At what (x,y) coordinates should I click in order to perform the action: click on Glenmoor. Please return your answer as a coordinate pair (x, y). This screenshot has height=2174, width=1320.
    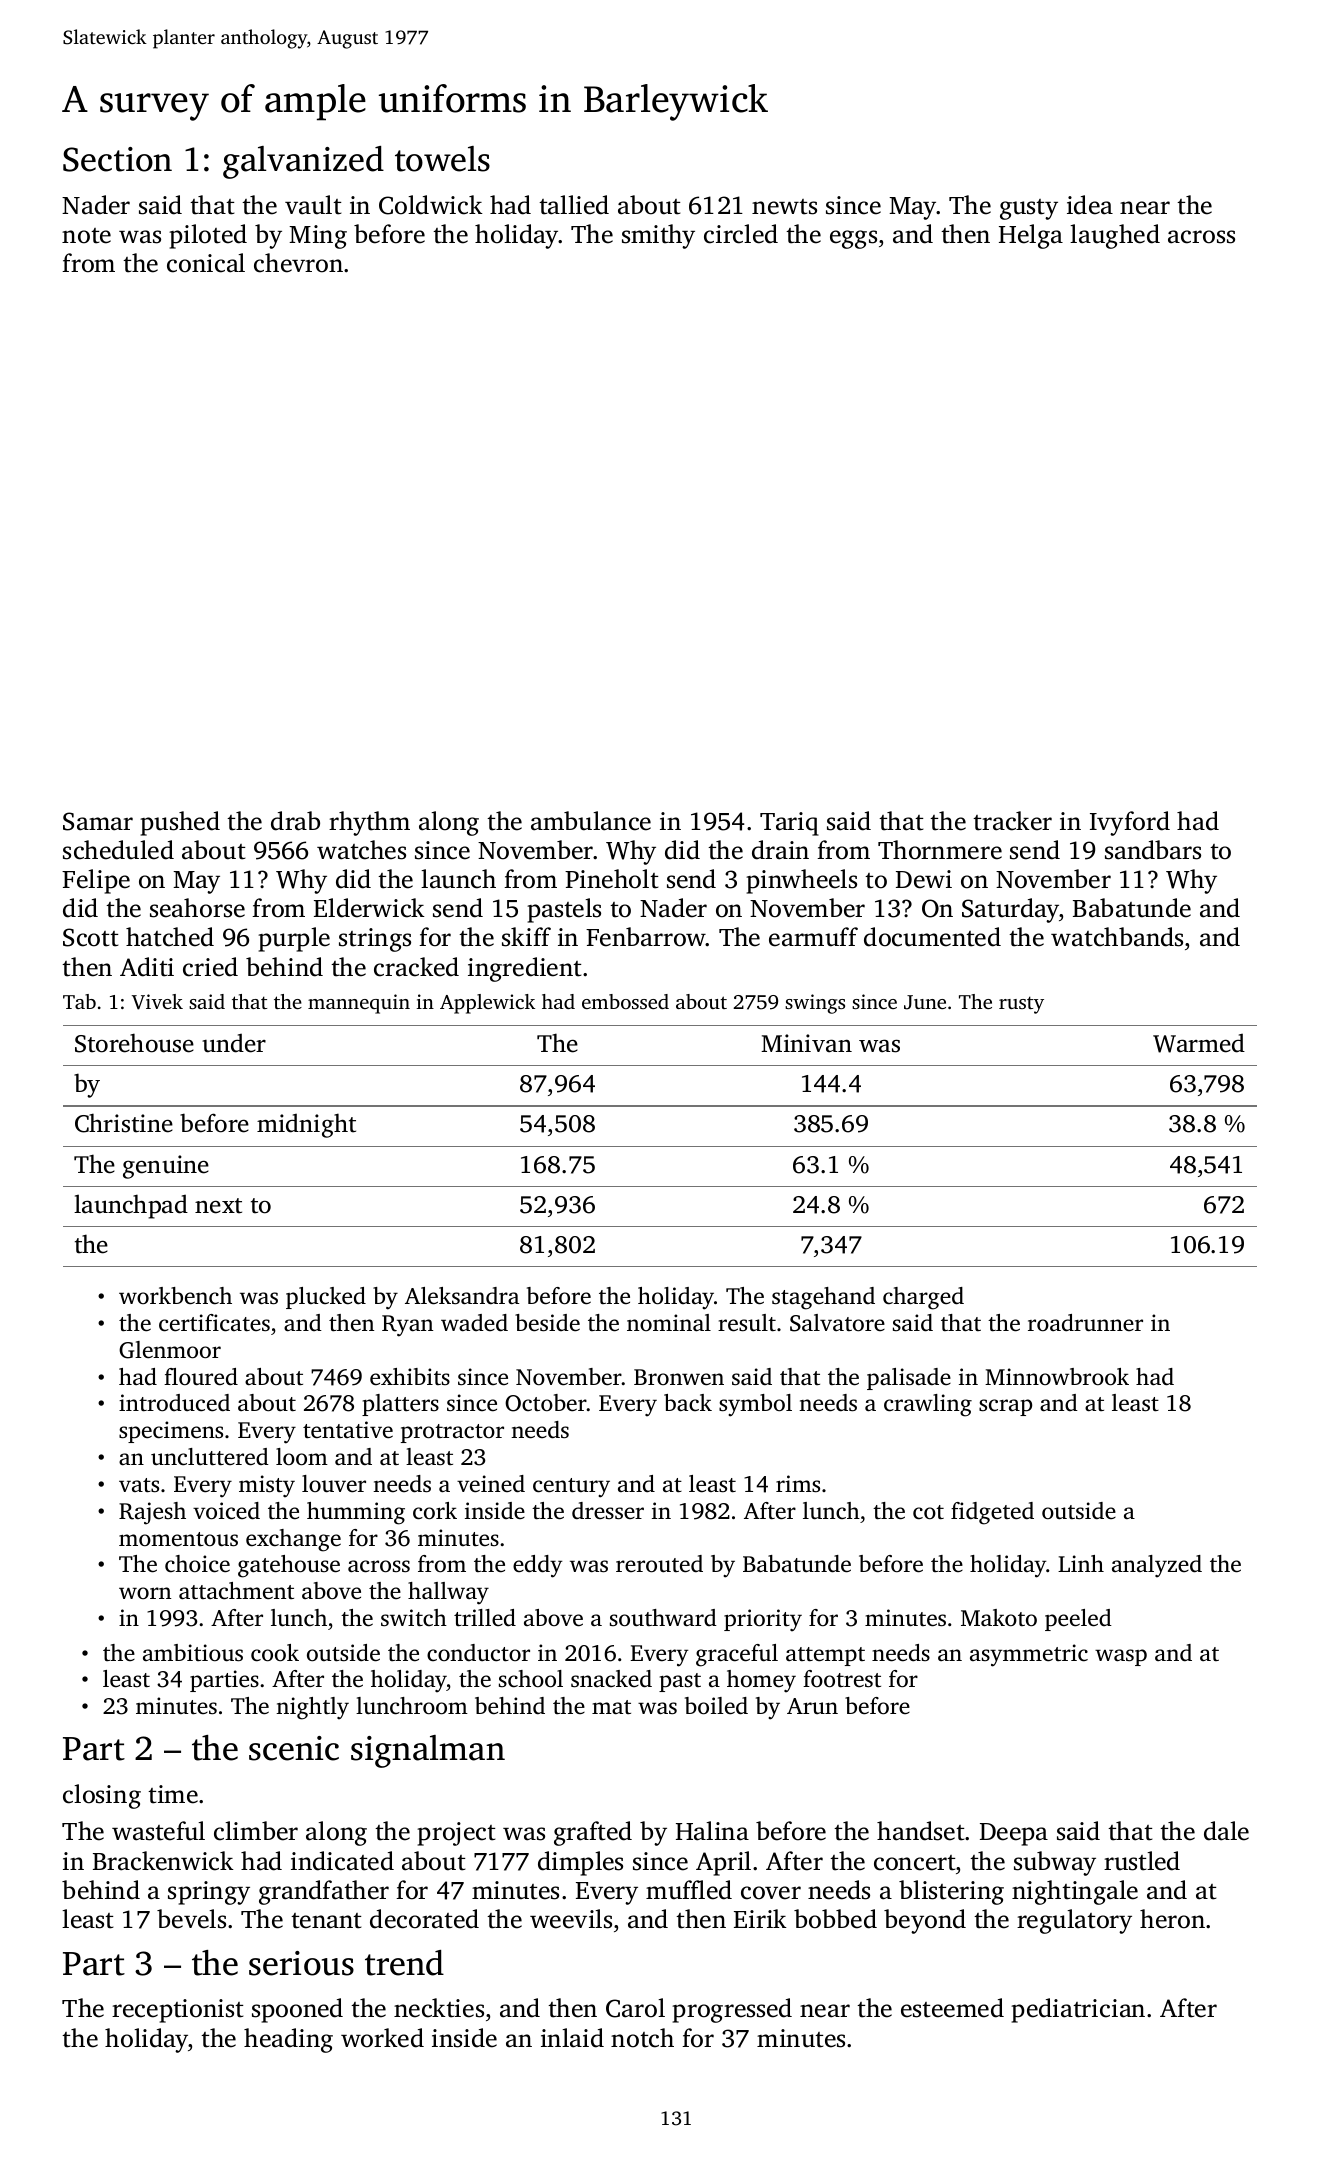
    Looking at the image, I should click on (170, 1350).
